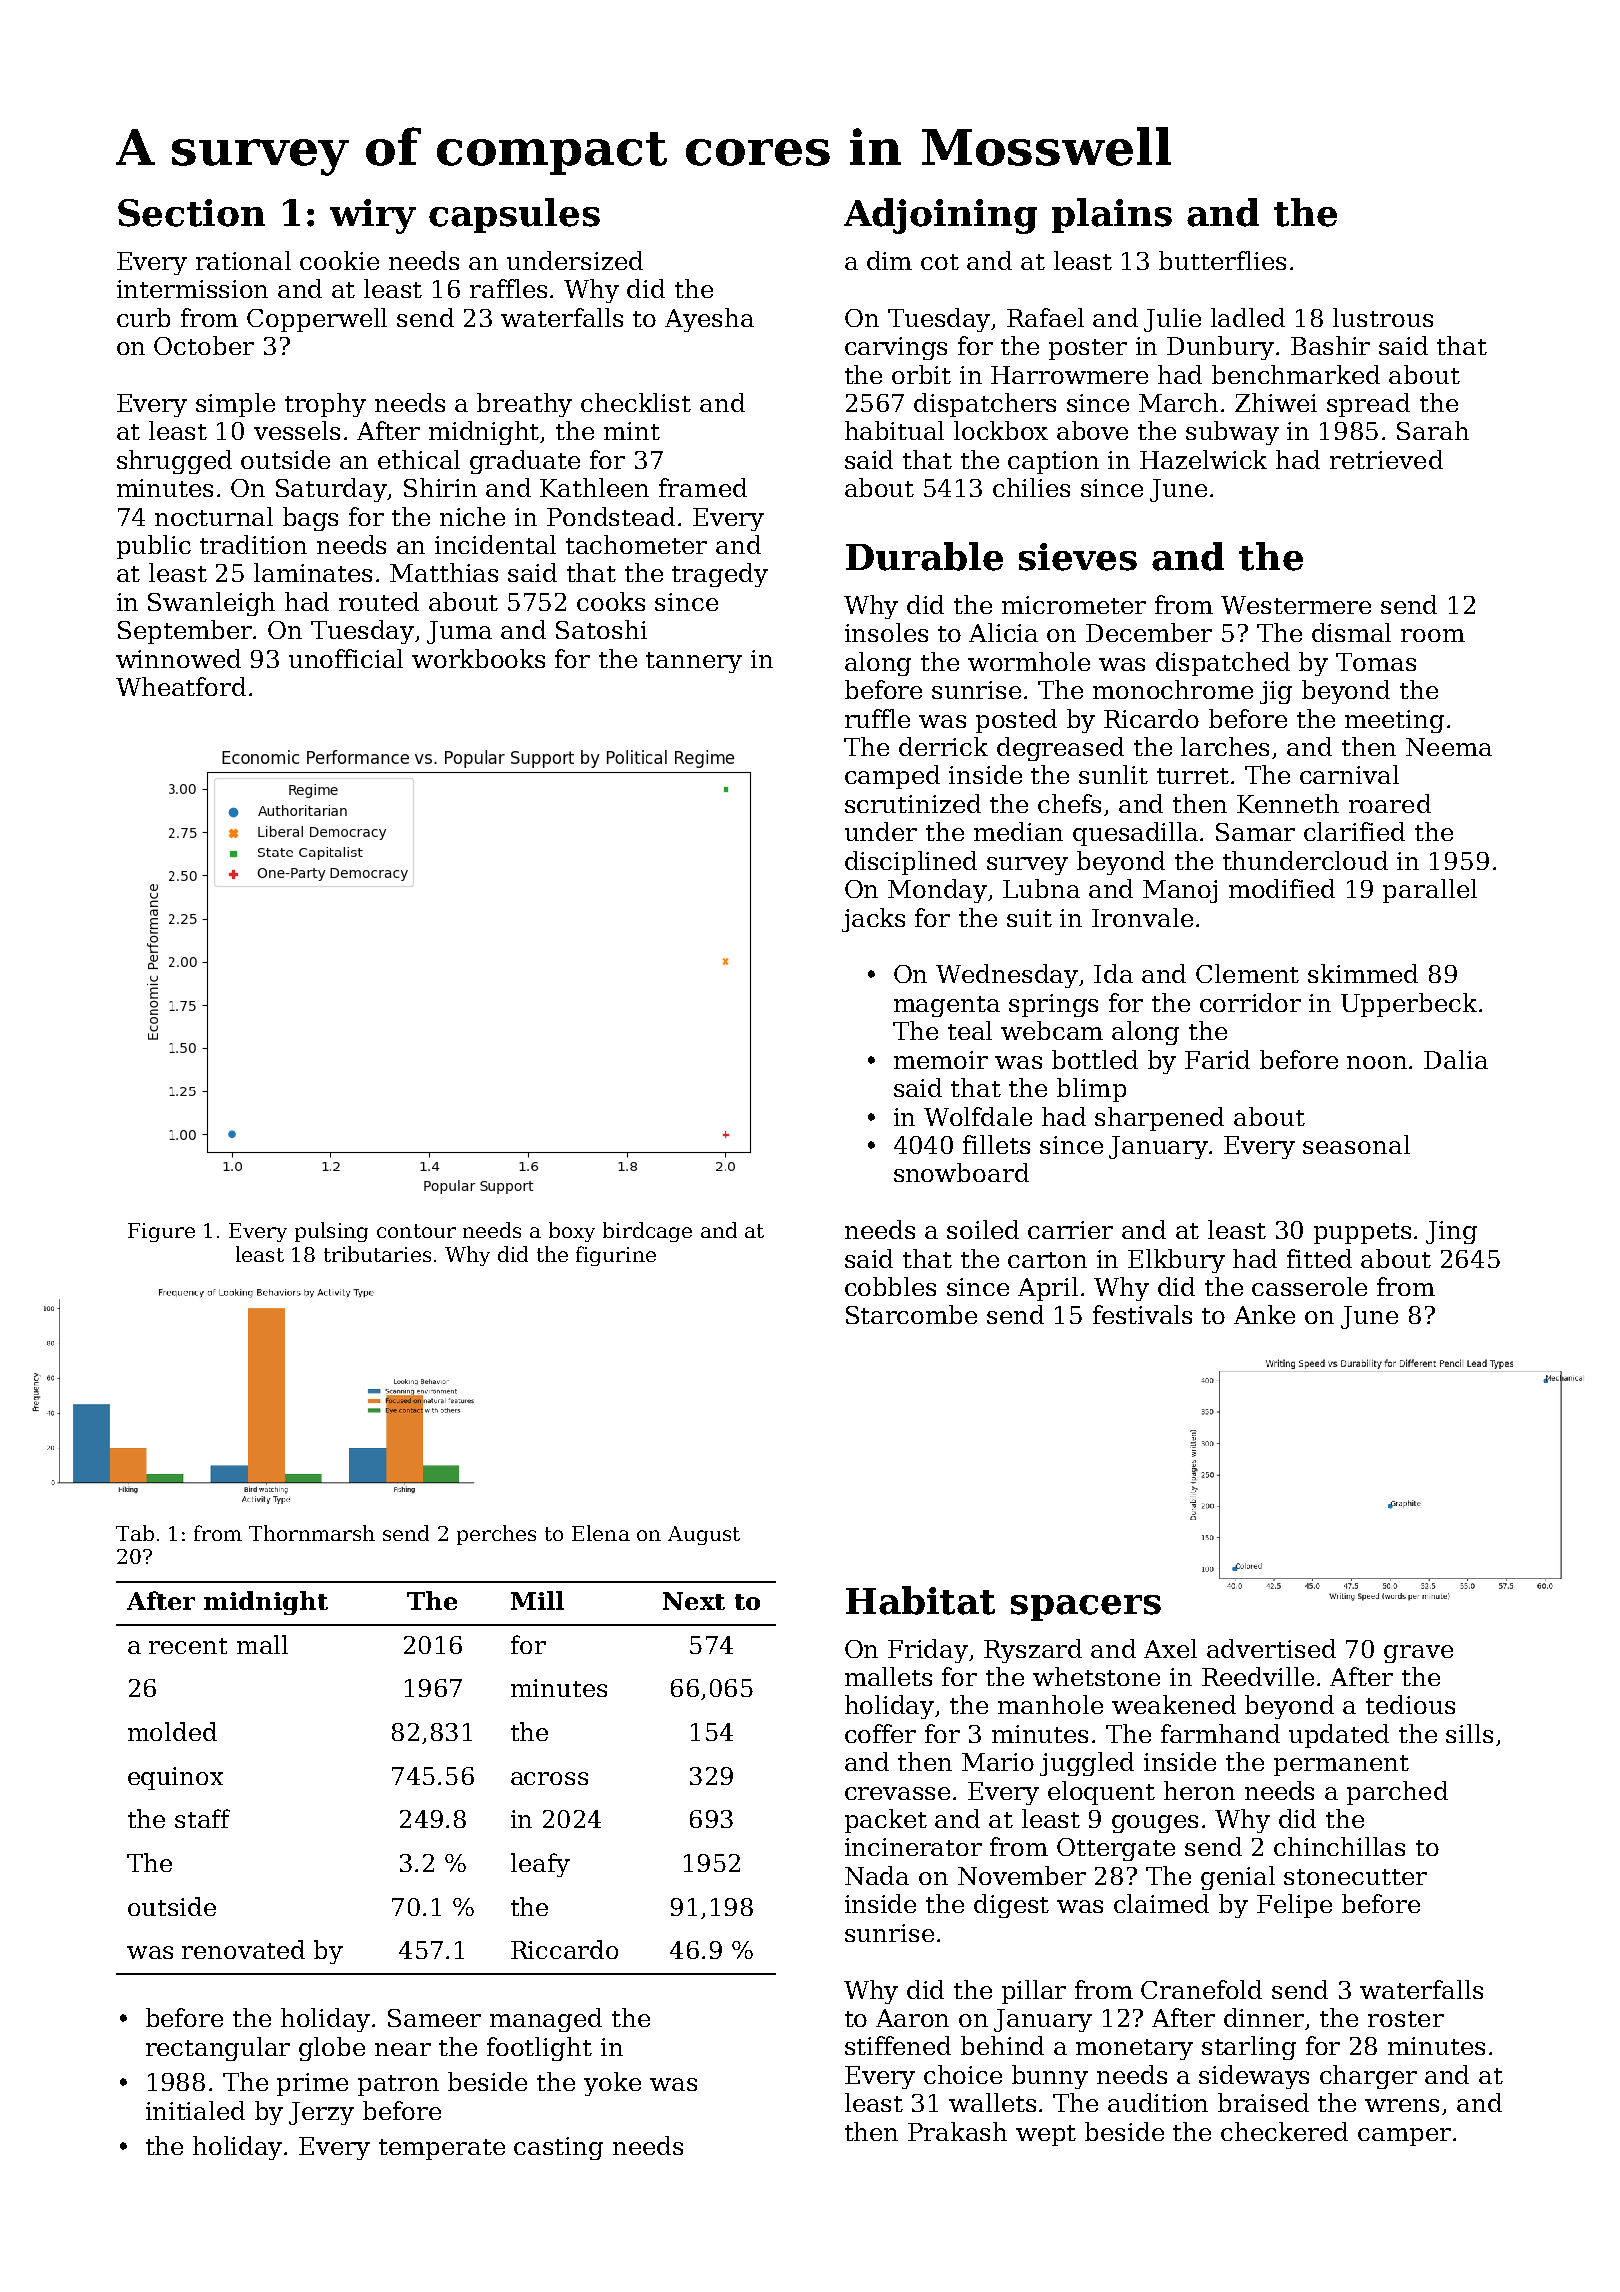  What do you see at coordinates (1264, 1314) in the screenshot?
I see `Anke` at bounding box center [1264, 1314].
